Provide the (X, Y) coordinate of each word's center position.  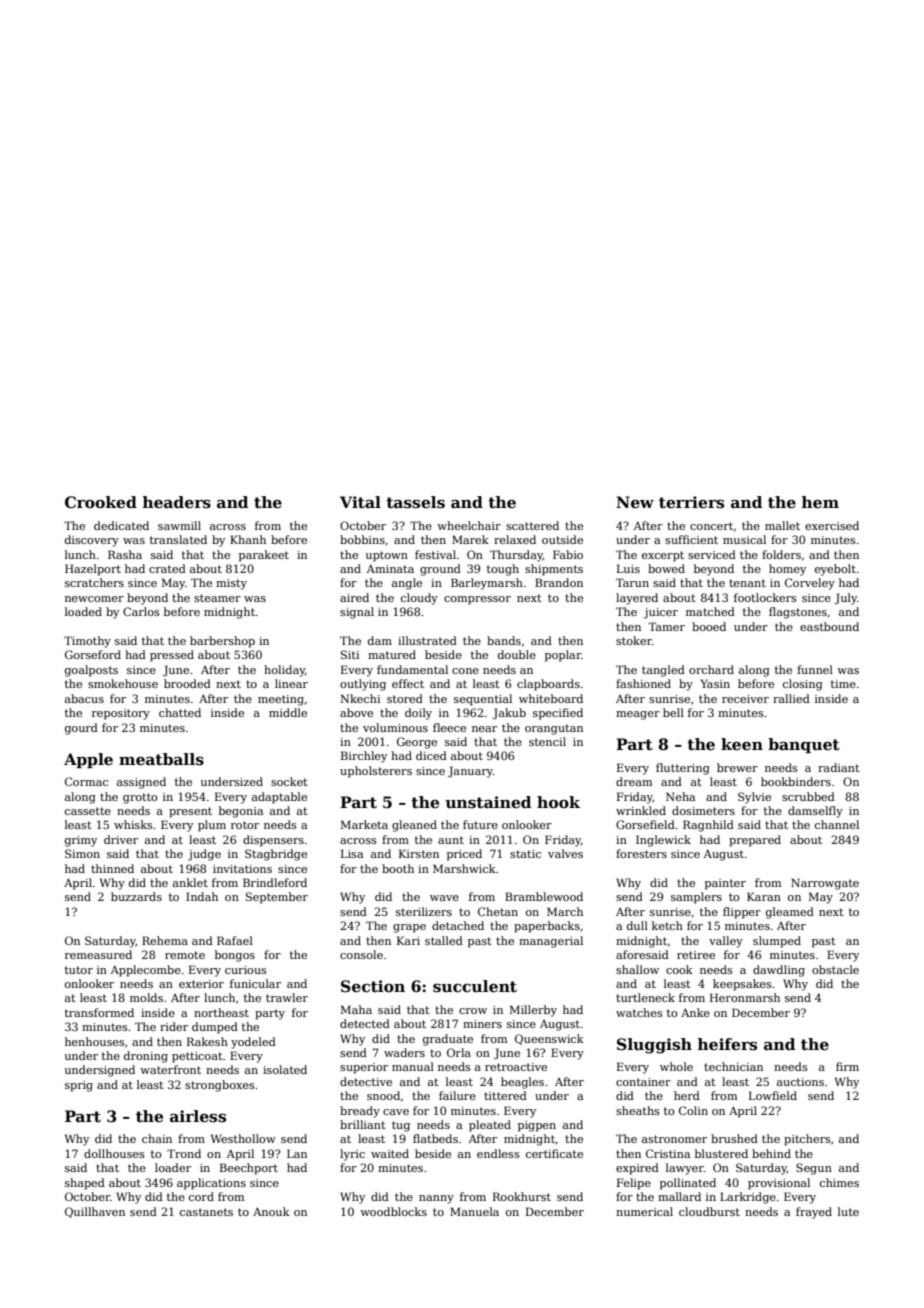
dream (634, 781)
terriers (691, 502)
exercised (832, 525)
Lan (297, 1153)
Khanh (248, 539)
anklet (190, 882)
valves (565, 853)
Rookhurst (522, 1196)
